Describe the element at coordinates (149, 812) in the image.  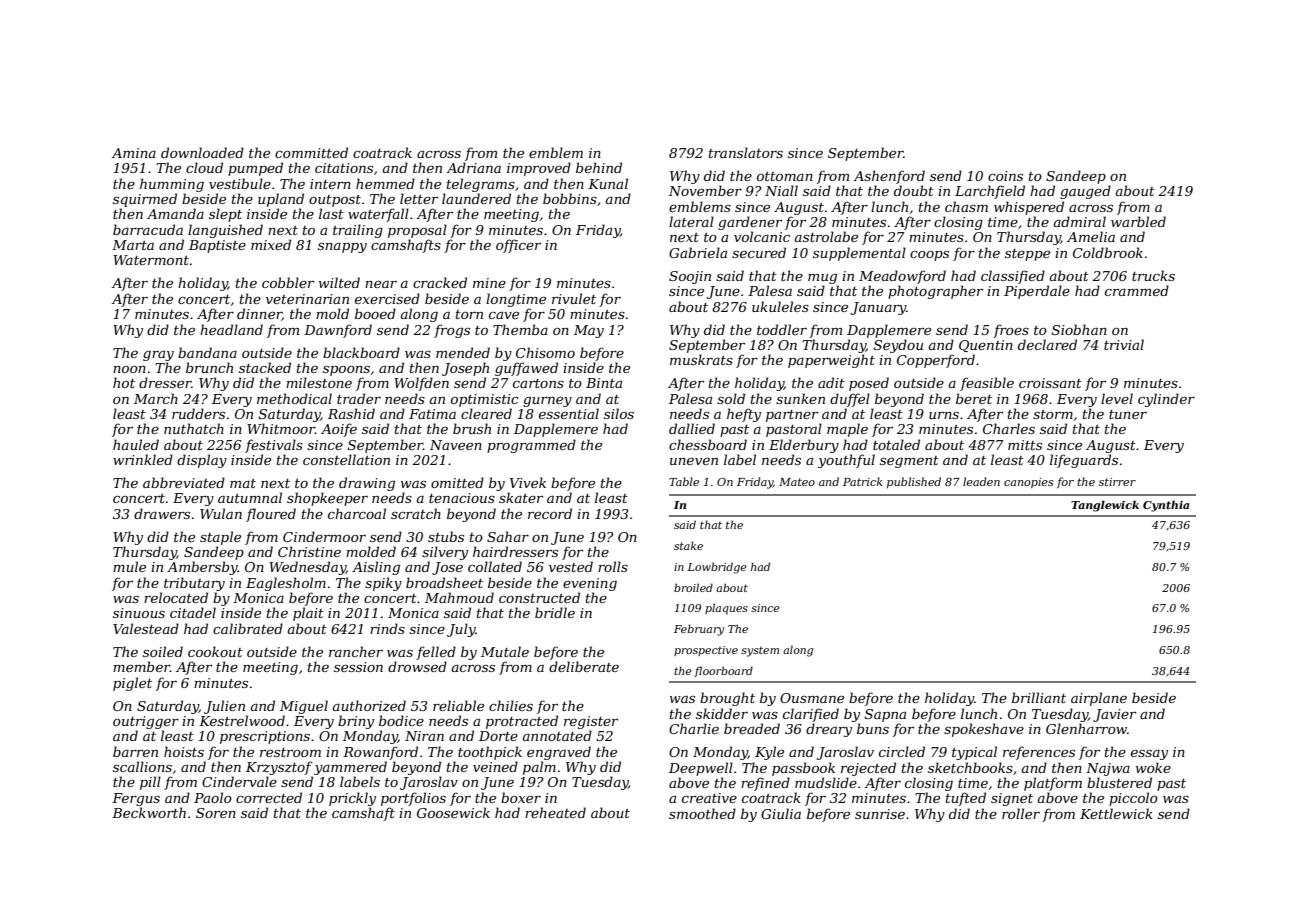
I see `Beckworth` at that location.
